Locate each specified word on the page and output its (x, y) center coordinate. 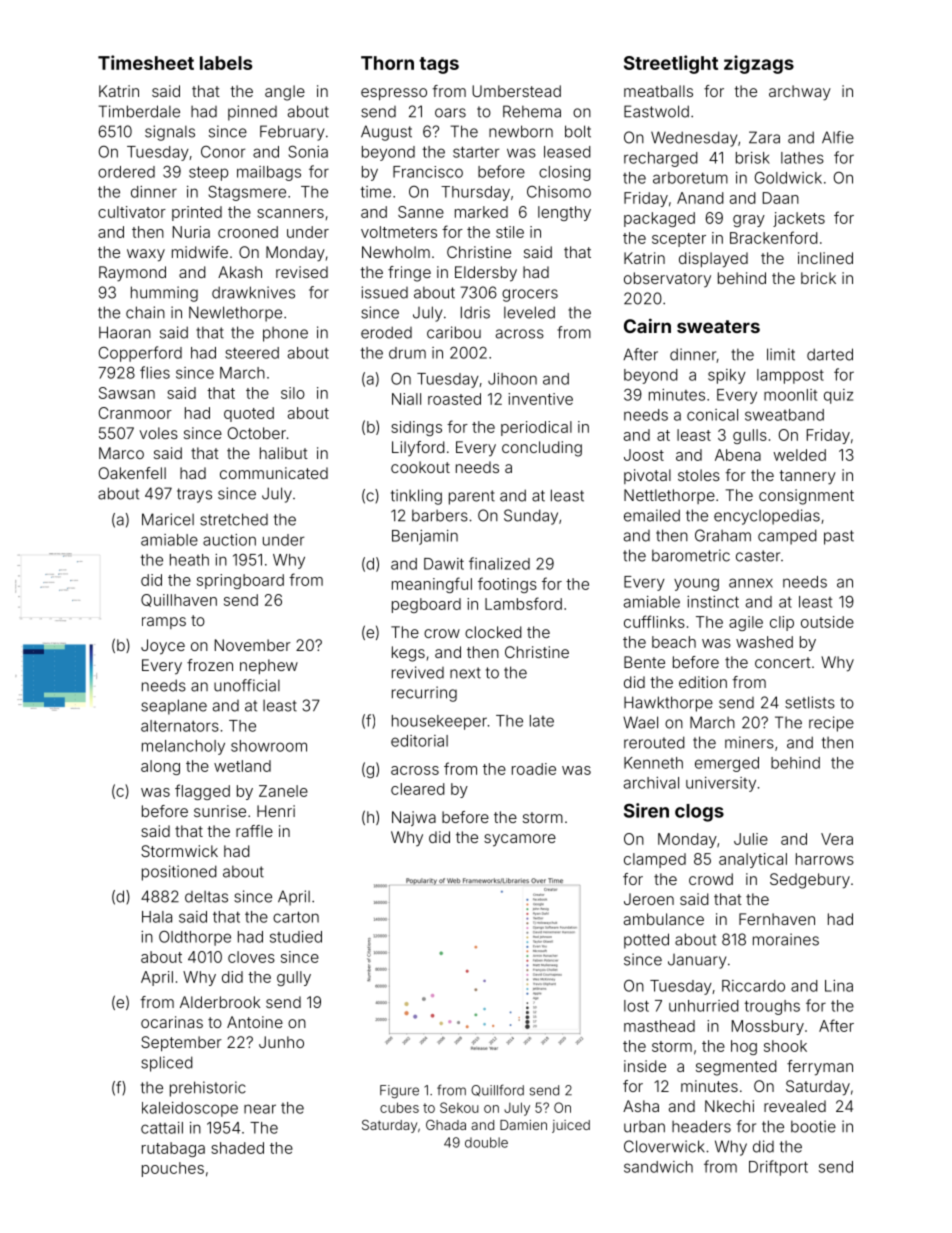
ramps (164, 623)
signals (170, 133)
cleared (418, 789)
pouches (173, 1169)
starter (476, 152)
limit (781, 354)
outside (827, 622)
